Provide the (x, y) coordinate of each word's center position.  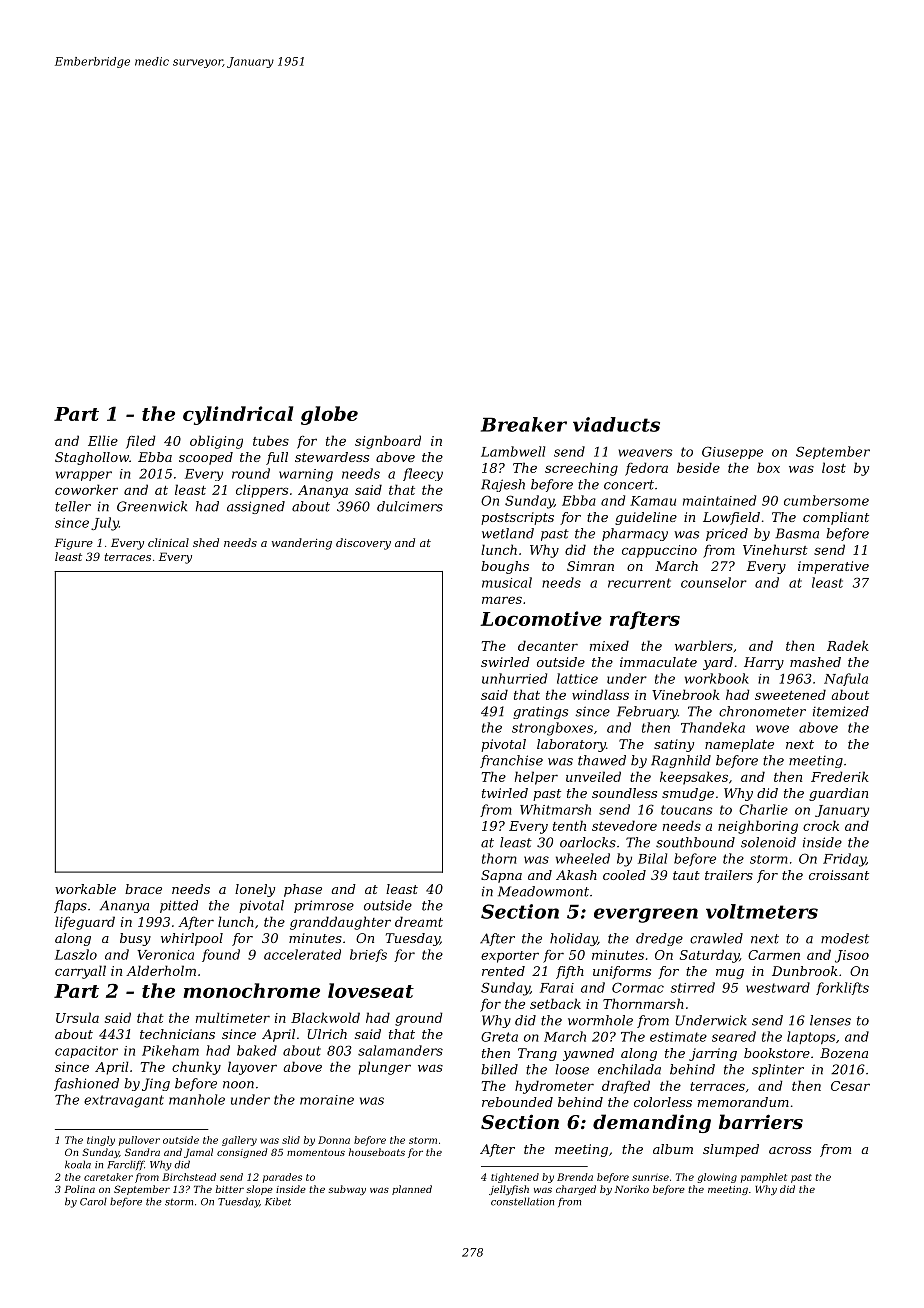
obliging (216, 442)
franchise (511, 761)
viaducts (616, 424)
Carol (93, 1201)
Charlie (763, 809)
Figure (74, 544)
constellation (522, 1201)
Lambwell (513, 451)
